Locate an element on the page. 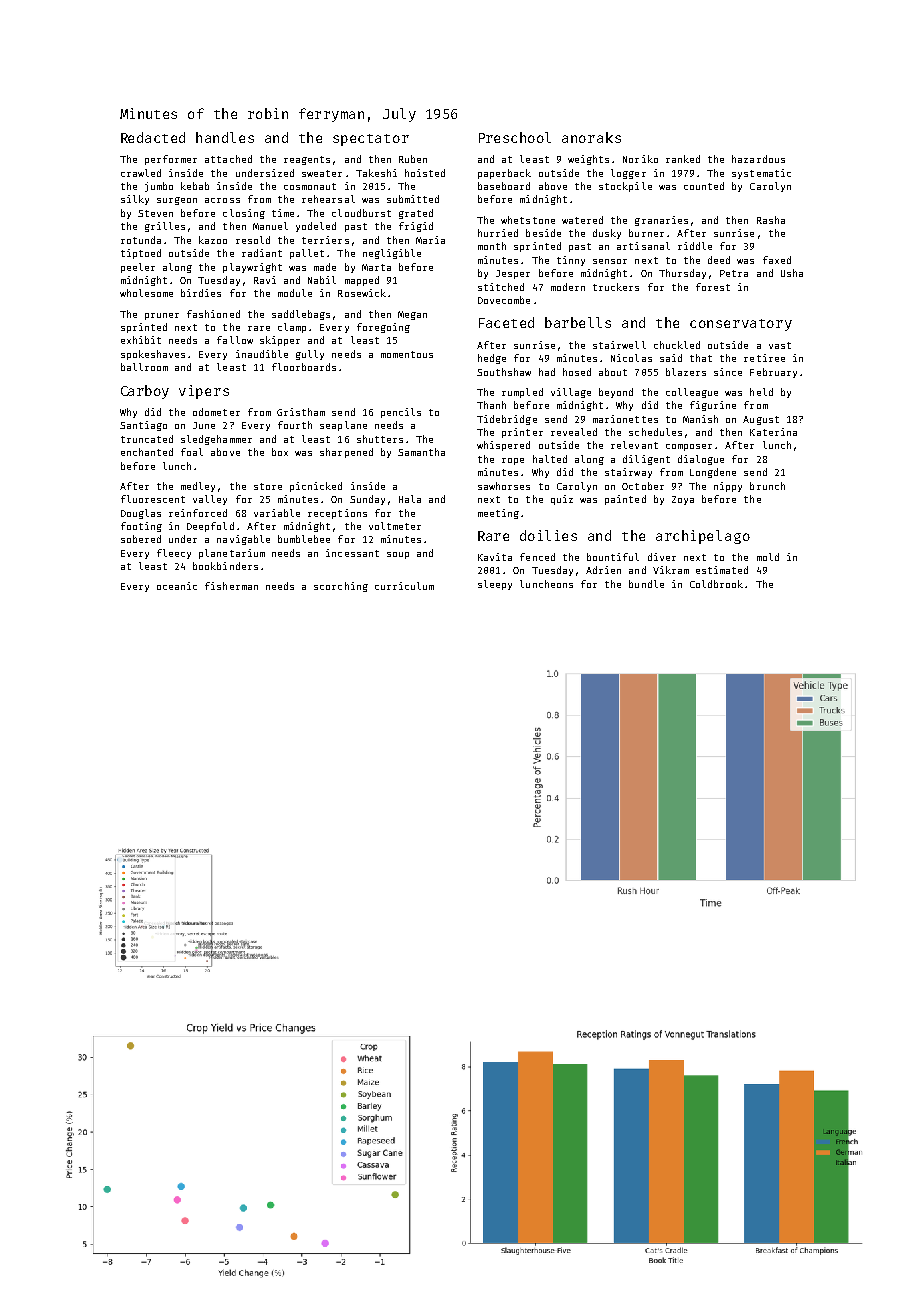 The image size is (924, 1308). blazers is located at coordinates (686, 372).
